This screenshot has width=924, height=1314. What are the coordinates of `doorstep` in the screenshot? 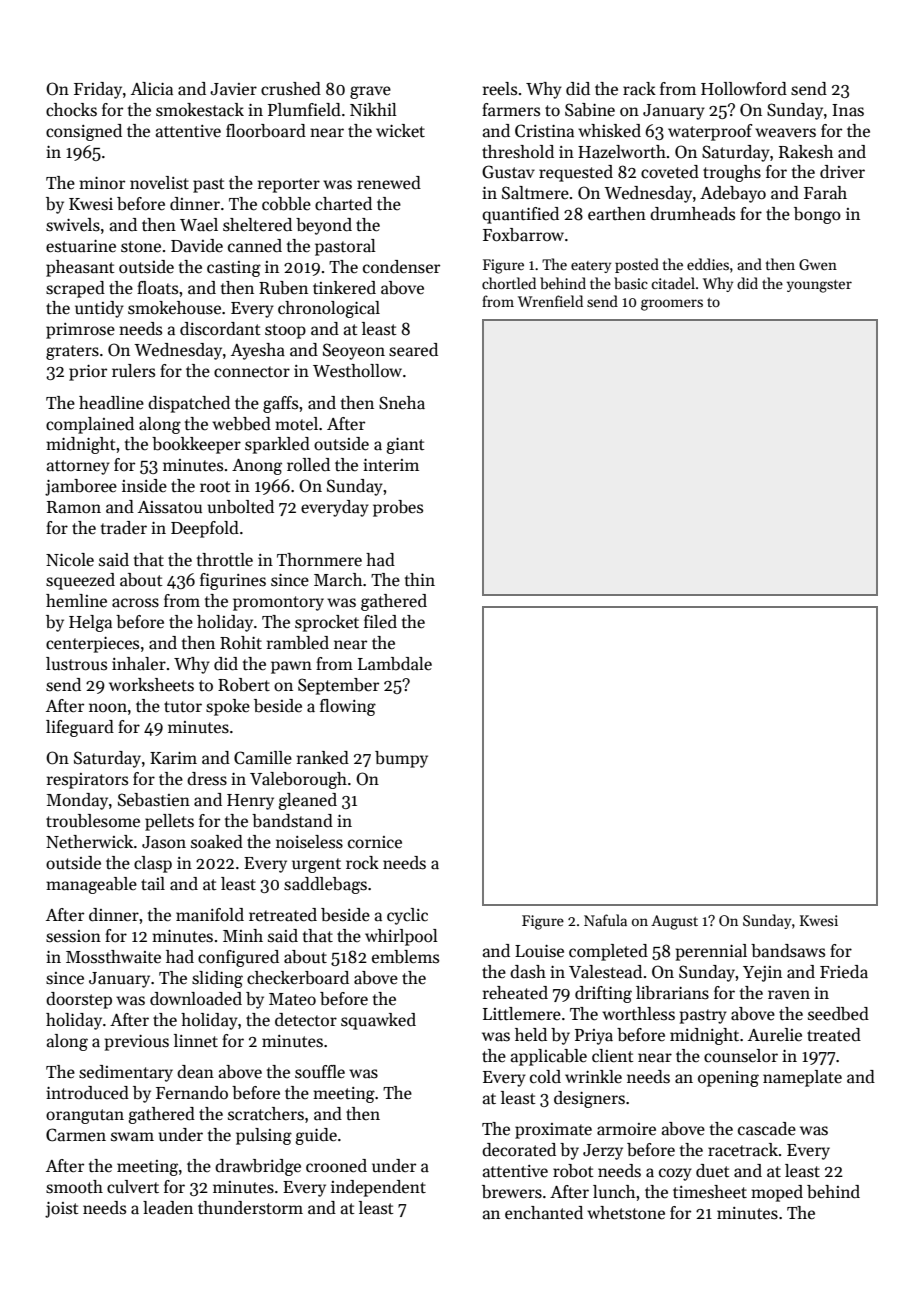 It's located at (79, 1000).
